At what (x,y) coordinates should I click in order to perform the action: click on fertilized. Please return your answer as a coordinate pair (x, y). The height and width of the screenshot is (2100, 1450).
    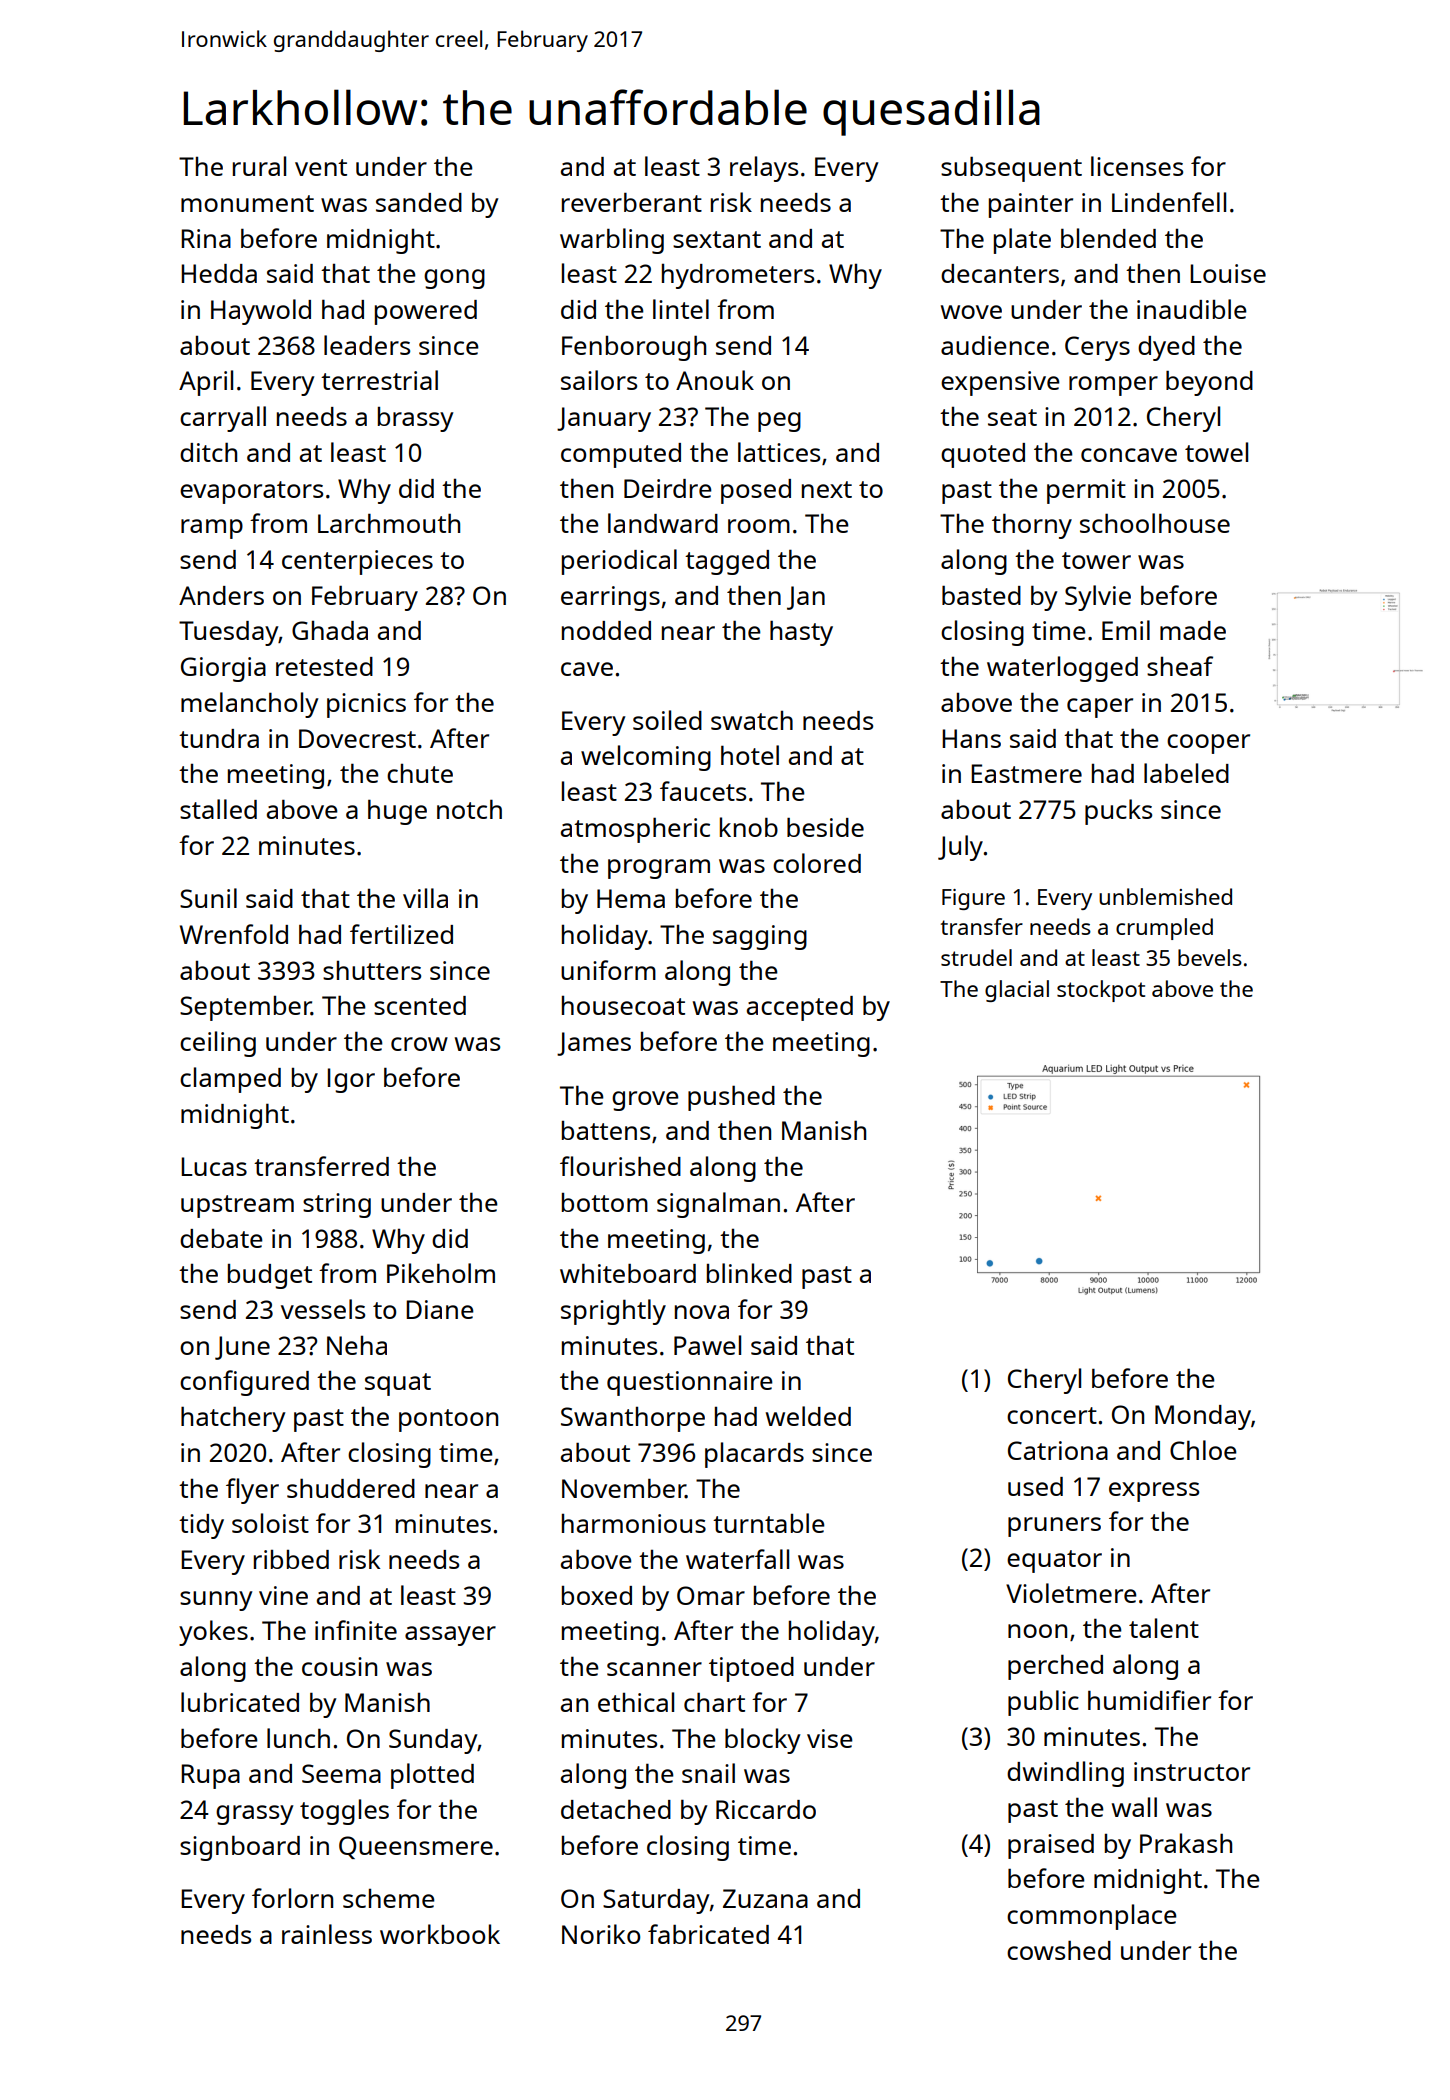
    Looking at the image, I should click on (401, 934).
